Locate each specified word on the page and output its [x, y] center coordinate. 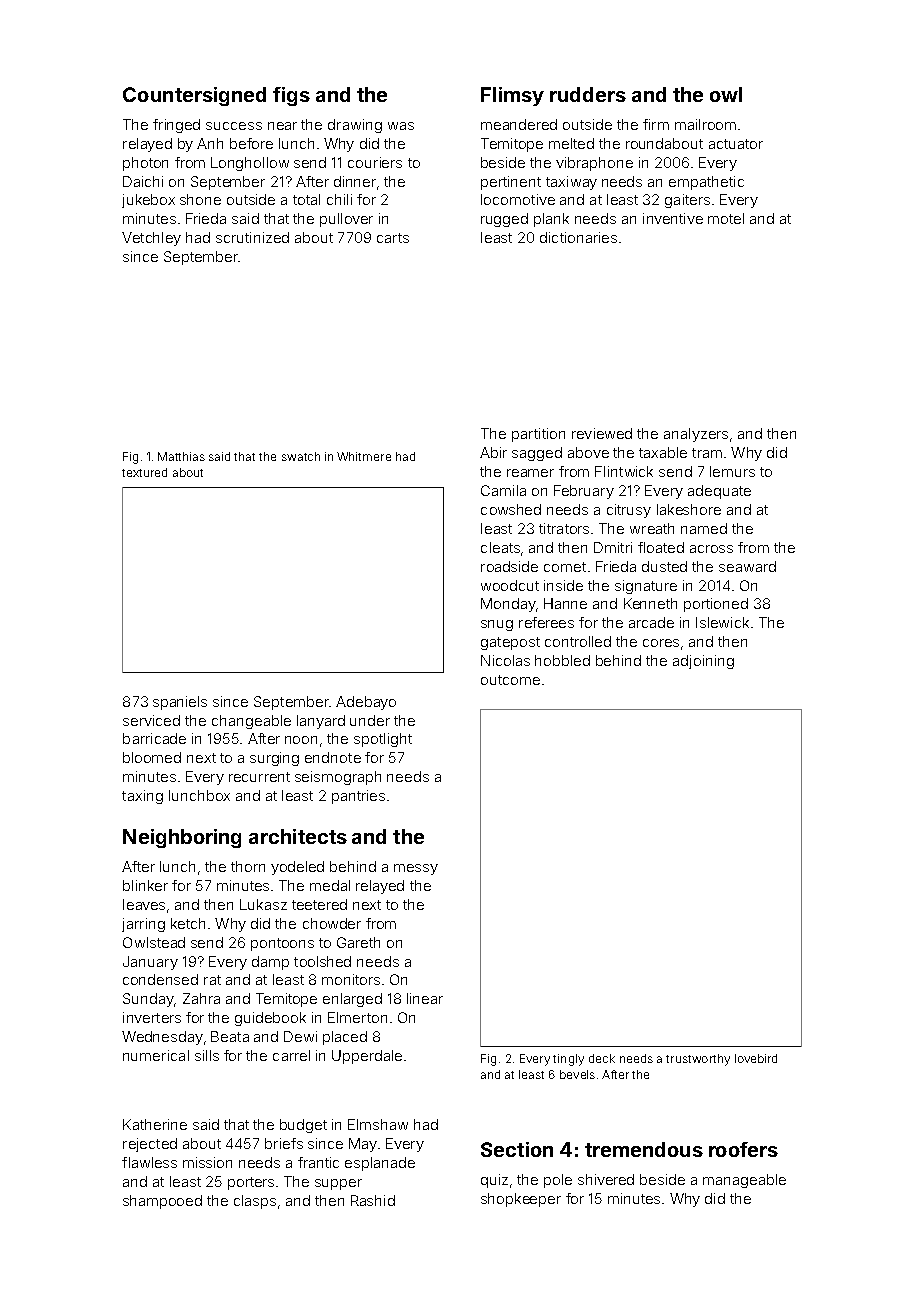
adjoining [703, 662]
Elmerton [357, 1017]
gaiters [687, 201]
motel [726, 218]
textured [144, 472]
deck [602, 1058]
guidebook [270, 1019]
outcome [510, 680]
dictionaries [578, 237]
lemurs [732, 471]
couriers [375, 162]
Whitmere [364, 456]
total [306, 199]
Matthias [181, 456]
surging [274, 759]
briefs [284, 1143]
